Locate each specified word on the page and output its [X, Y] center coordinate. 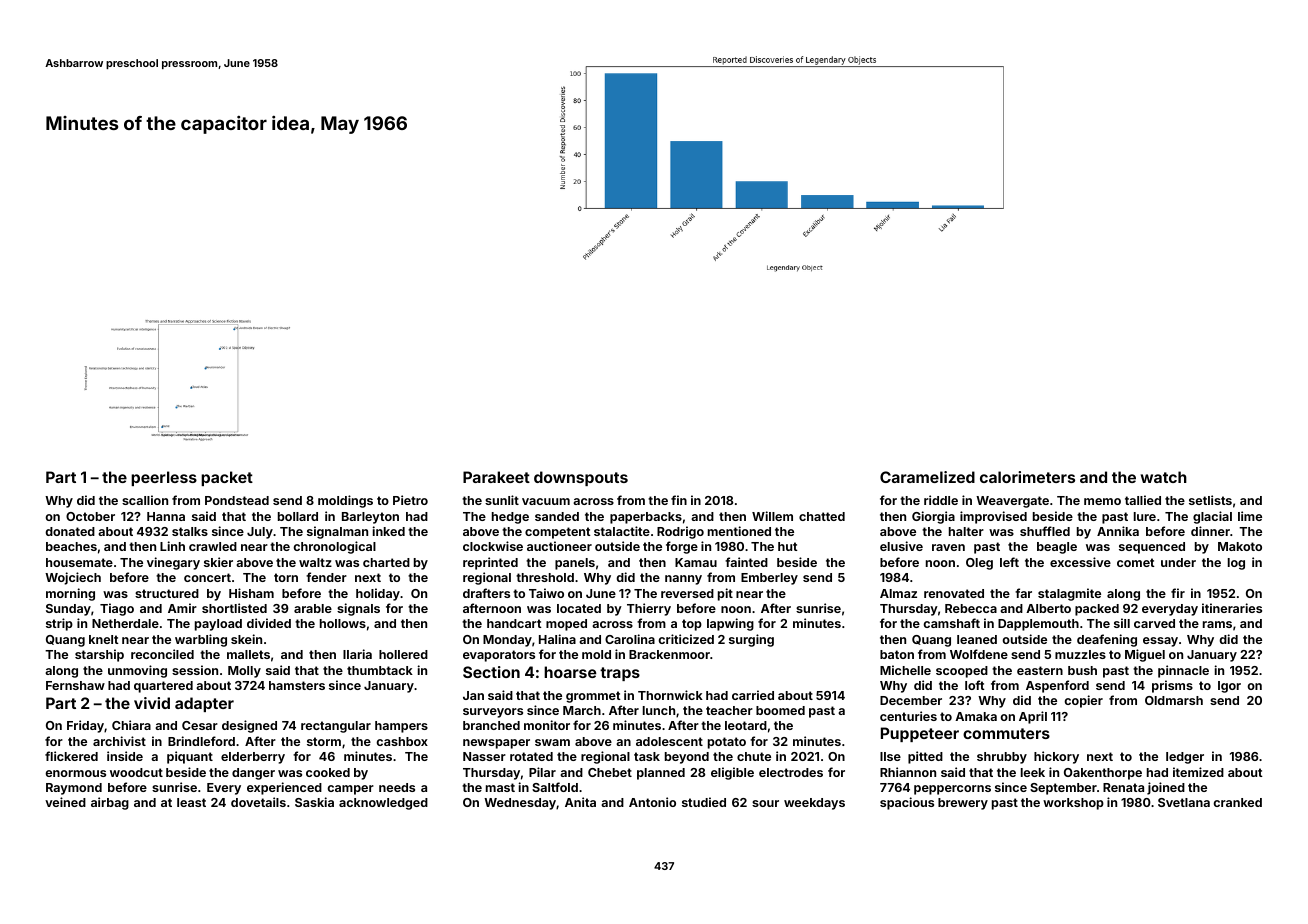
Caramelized [927, 477]
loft [975, 685]
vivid [152, 703]
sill [1122, 623]
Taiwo [546, 593]
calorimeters [1027, 477]
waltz [315, 562]
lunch [659, 710]
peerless [164, 478]
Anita [580, 802]
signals [358, 609]
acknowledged [383, 804]
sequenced [1152, 548]
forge [682, 547]
